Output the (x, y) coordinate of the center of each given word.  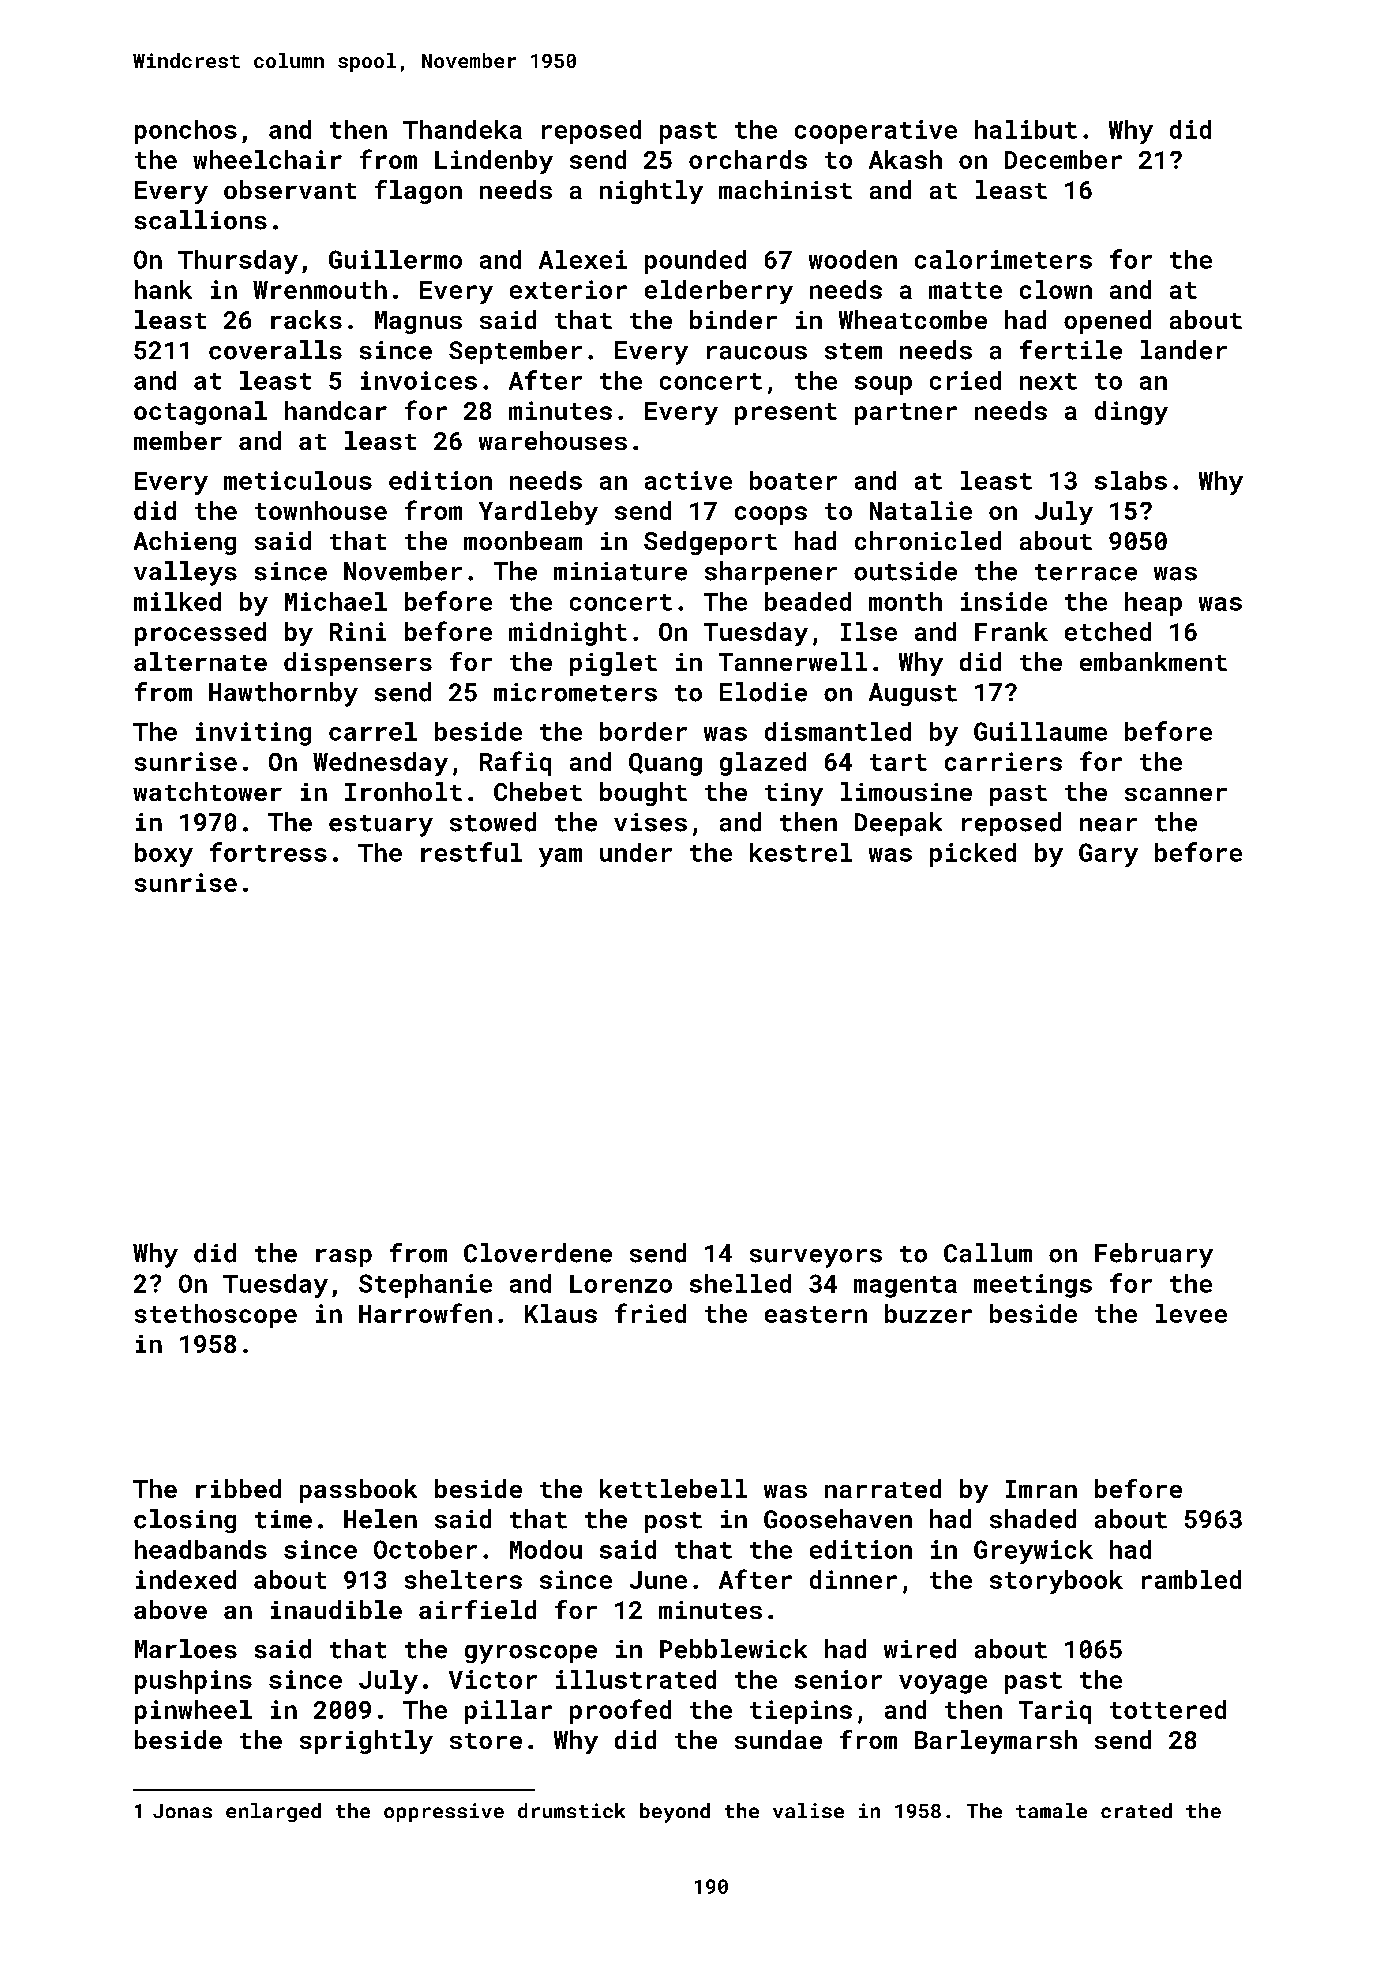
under (636, 852)
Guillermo (395, 259)
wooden (853, 259)
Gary (1108, 855)
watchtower (207, 791)
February (1154, 1255)
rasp (344, 1258)
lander (1184, 350)
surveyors (816, 1258)
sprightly (366, 1742)
